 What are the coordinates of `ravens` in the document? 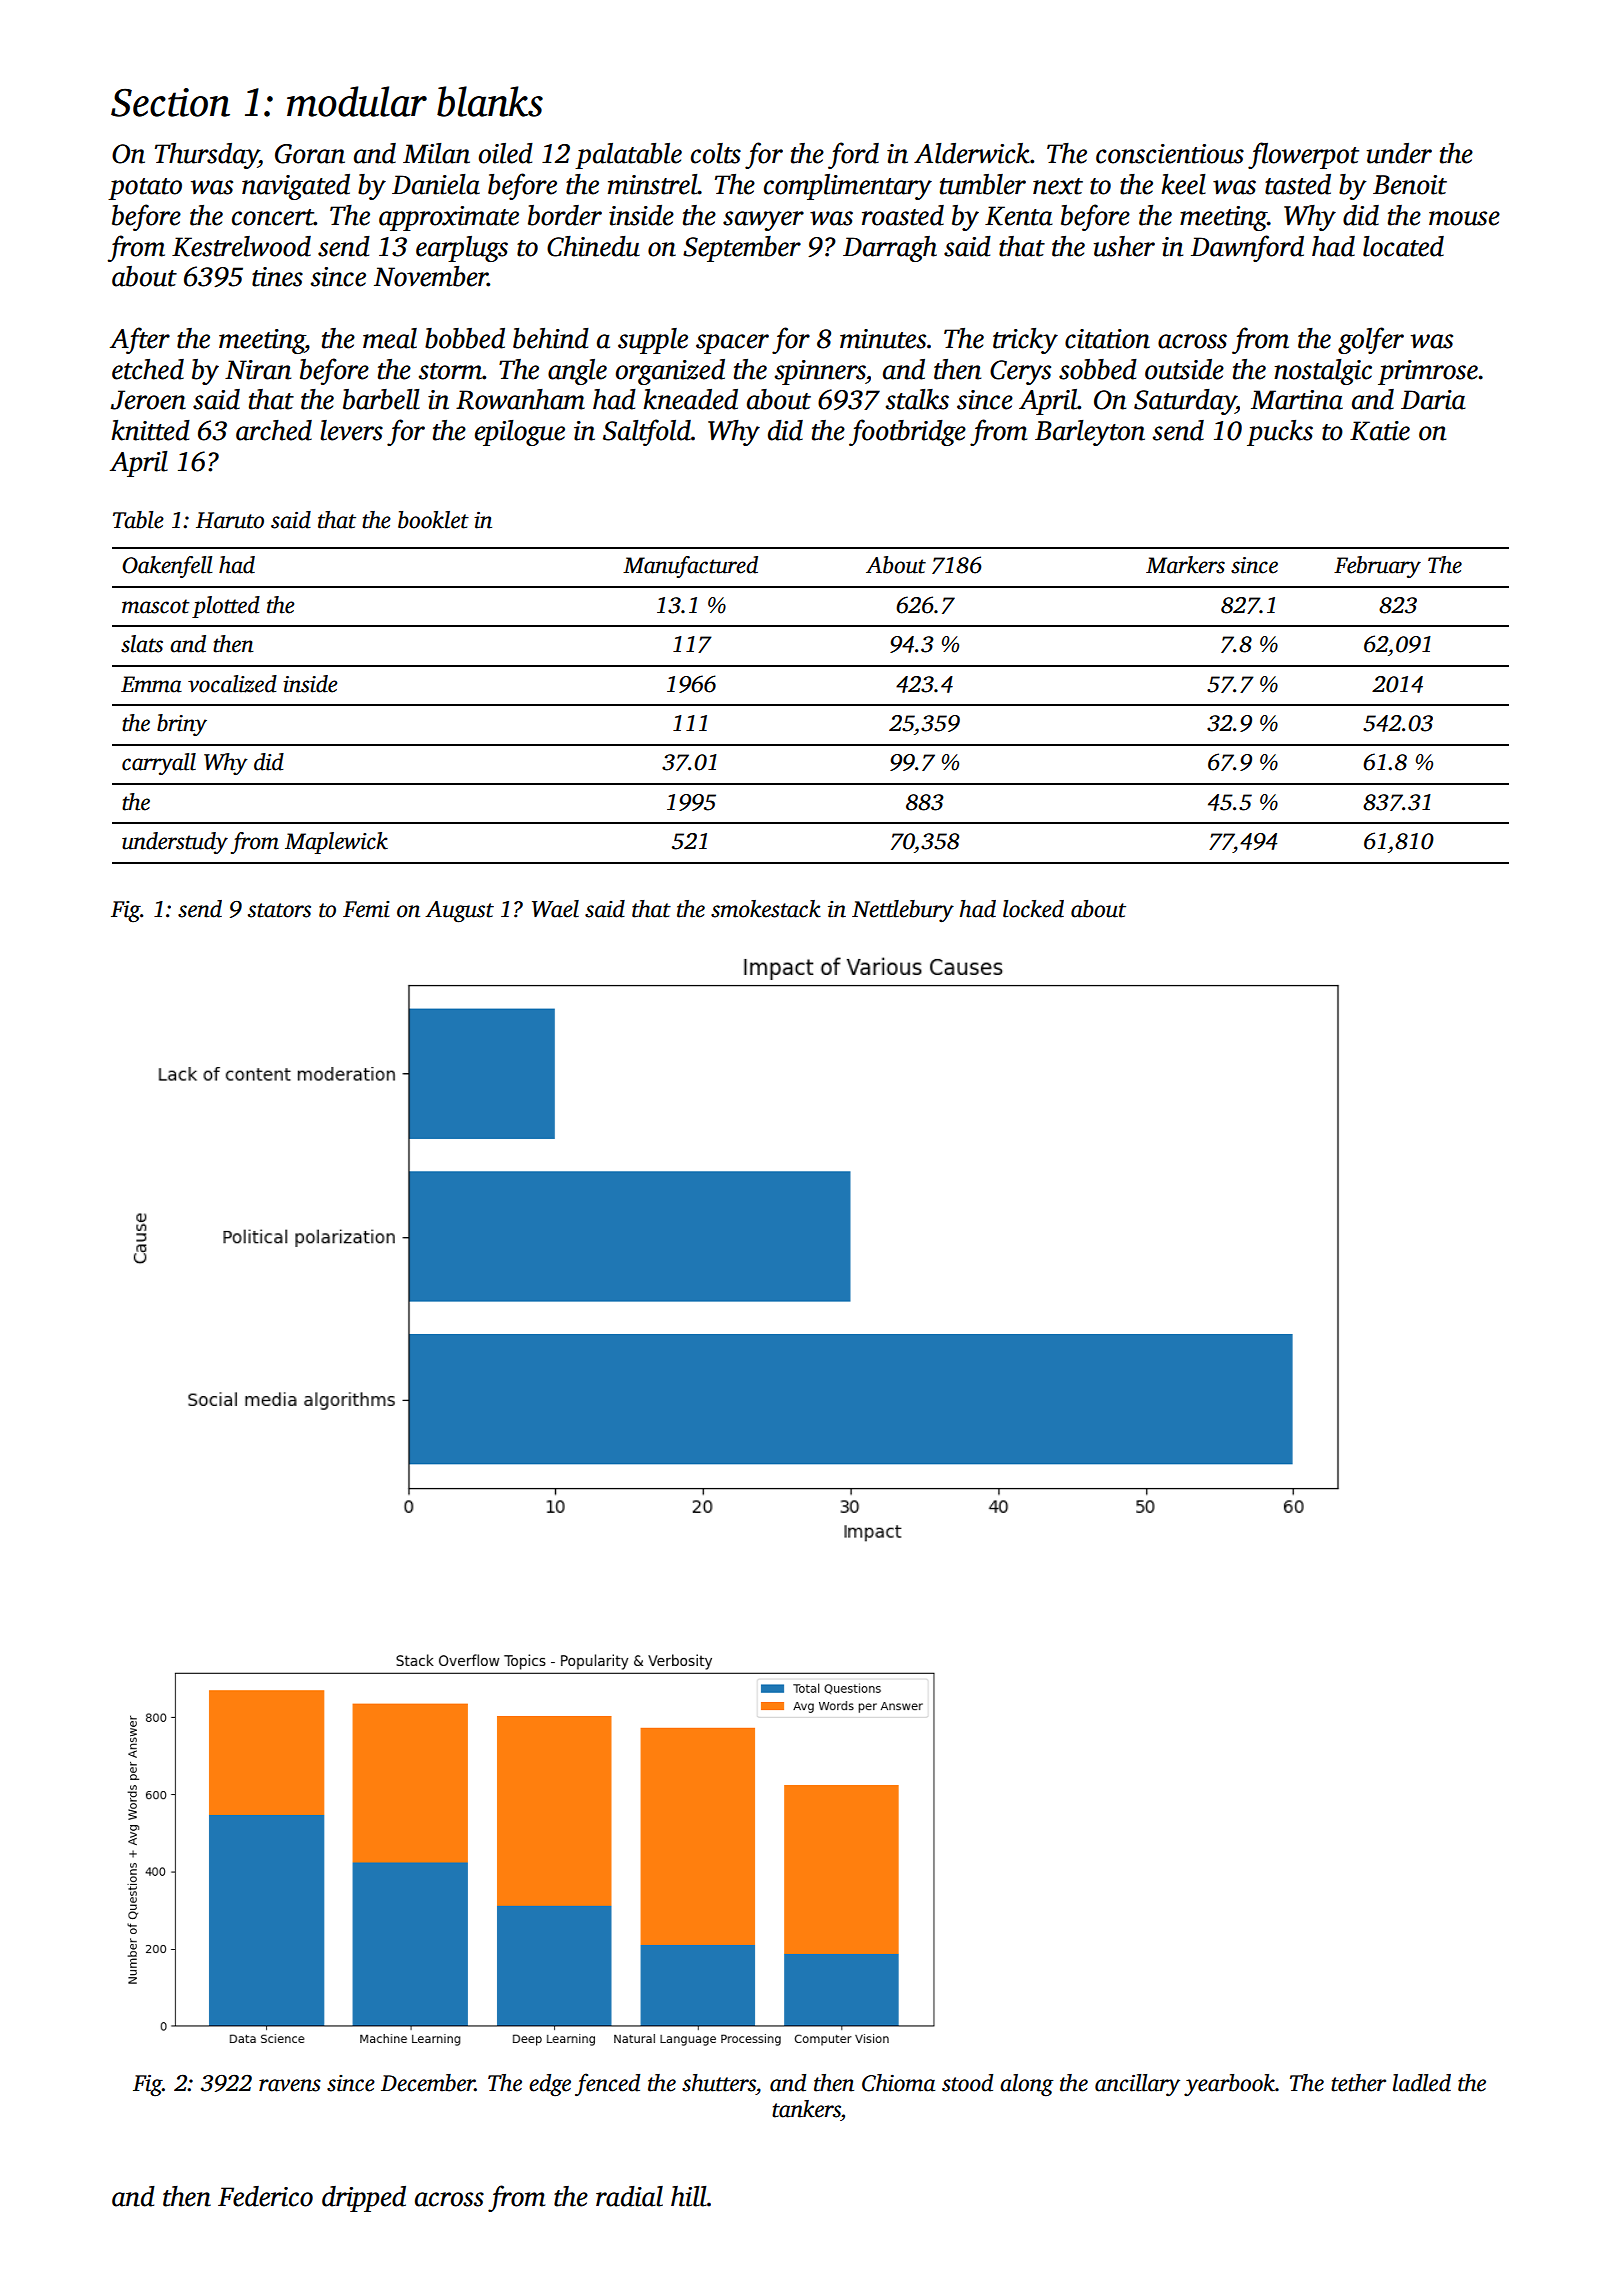 It's located at (290, 2085).
